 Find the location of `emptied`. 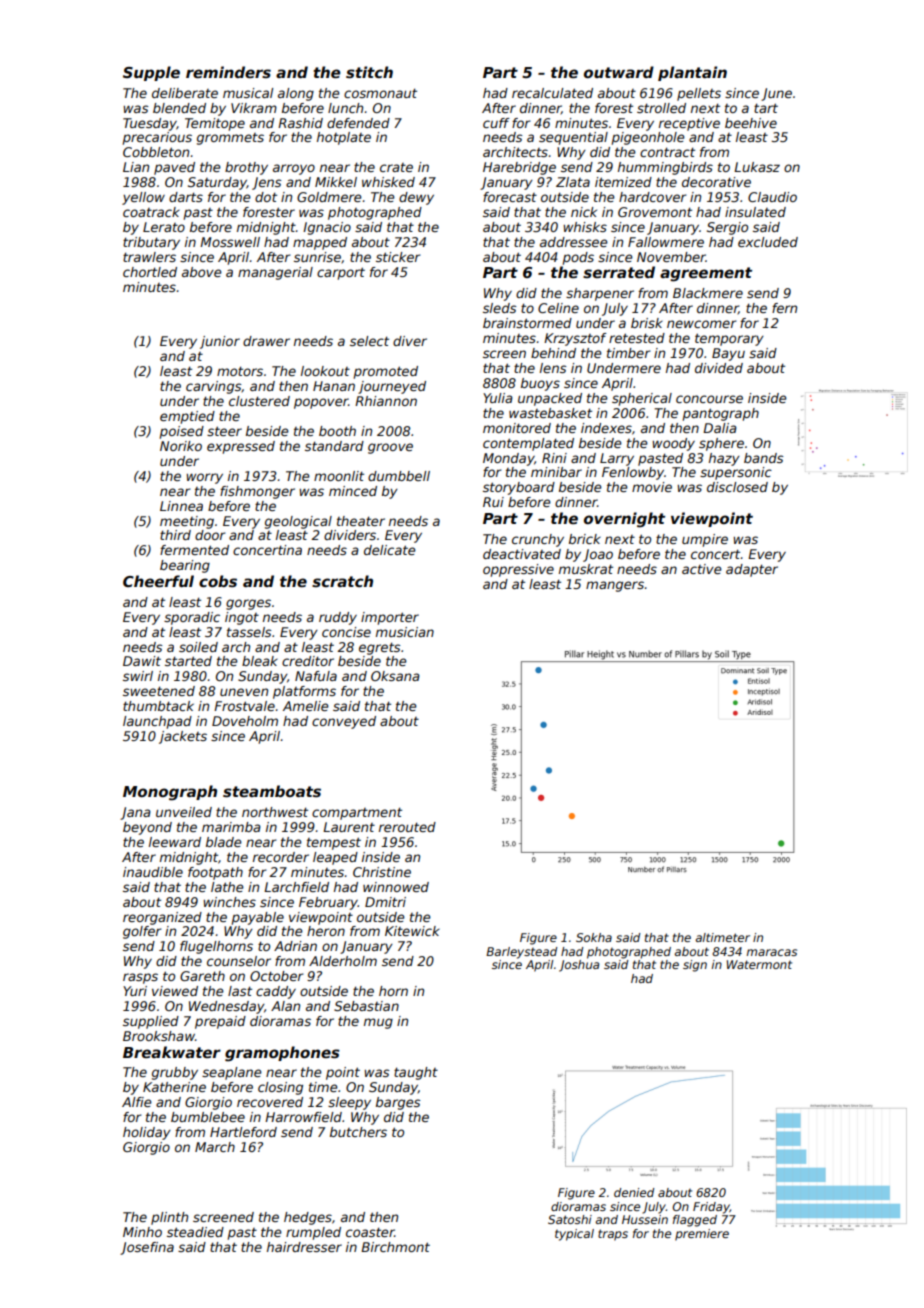

emptied is located at coordinates (187, 417).
